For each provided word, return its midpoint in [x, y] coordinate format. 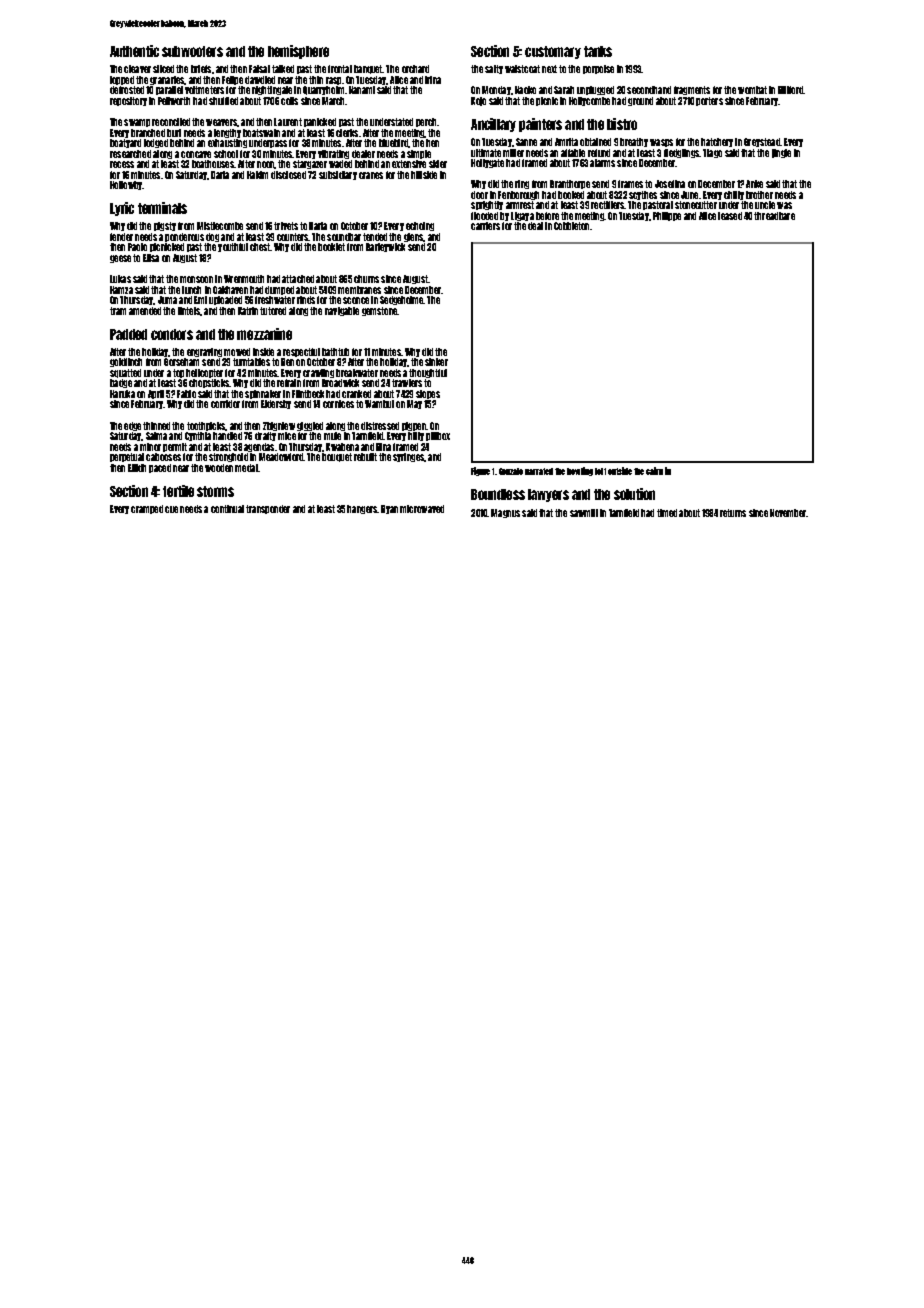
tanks [598, 51]
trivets [286, 226]
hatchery [717, 142]
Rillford [790, 90]
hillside [424, 175]
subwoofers [192, 51]
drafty [265, 436]
